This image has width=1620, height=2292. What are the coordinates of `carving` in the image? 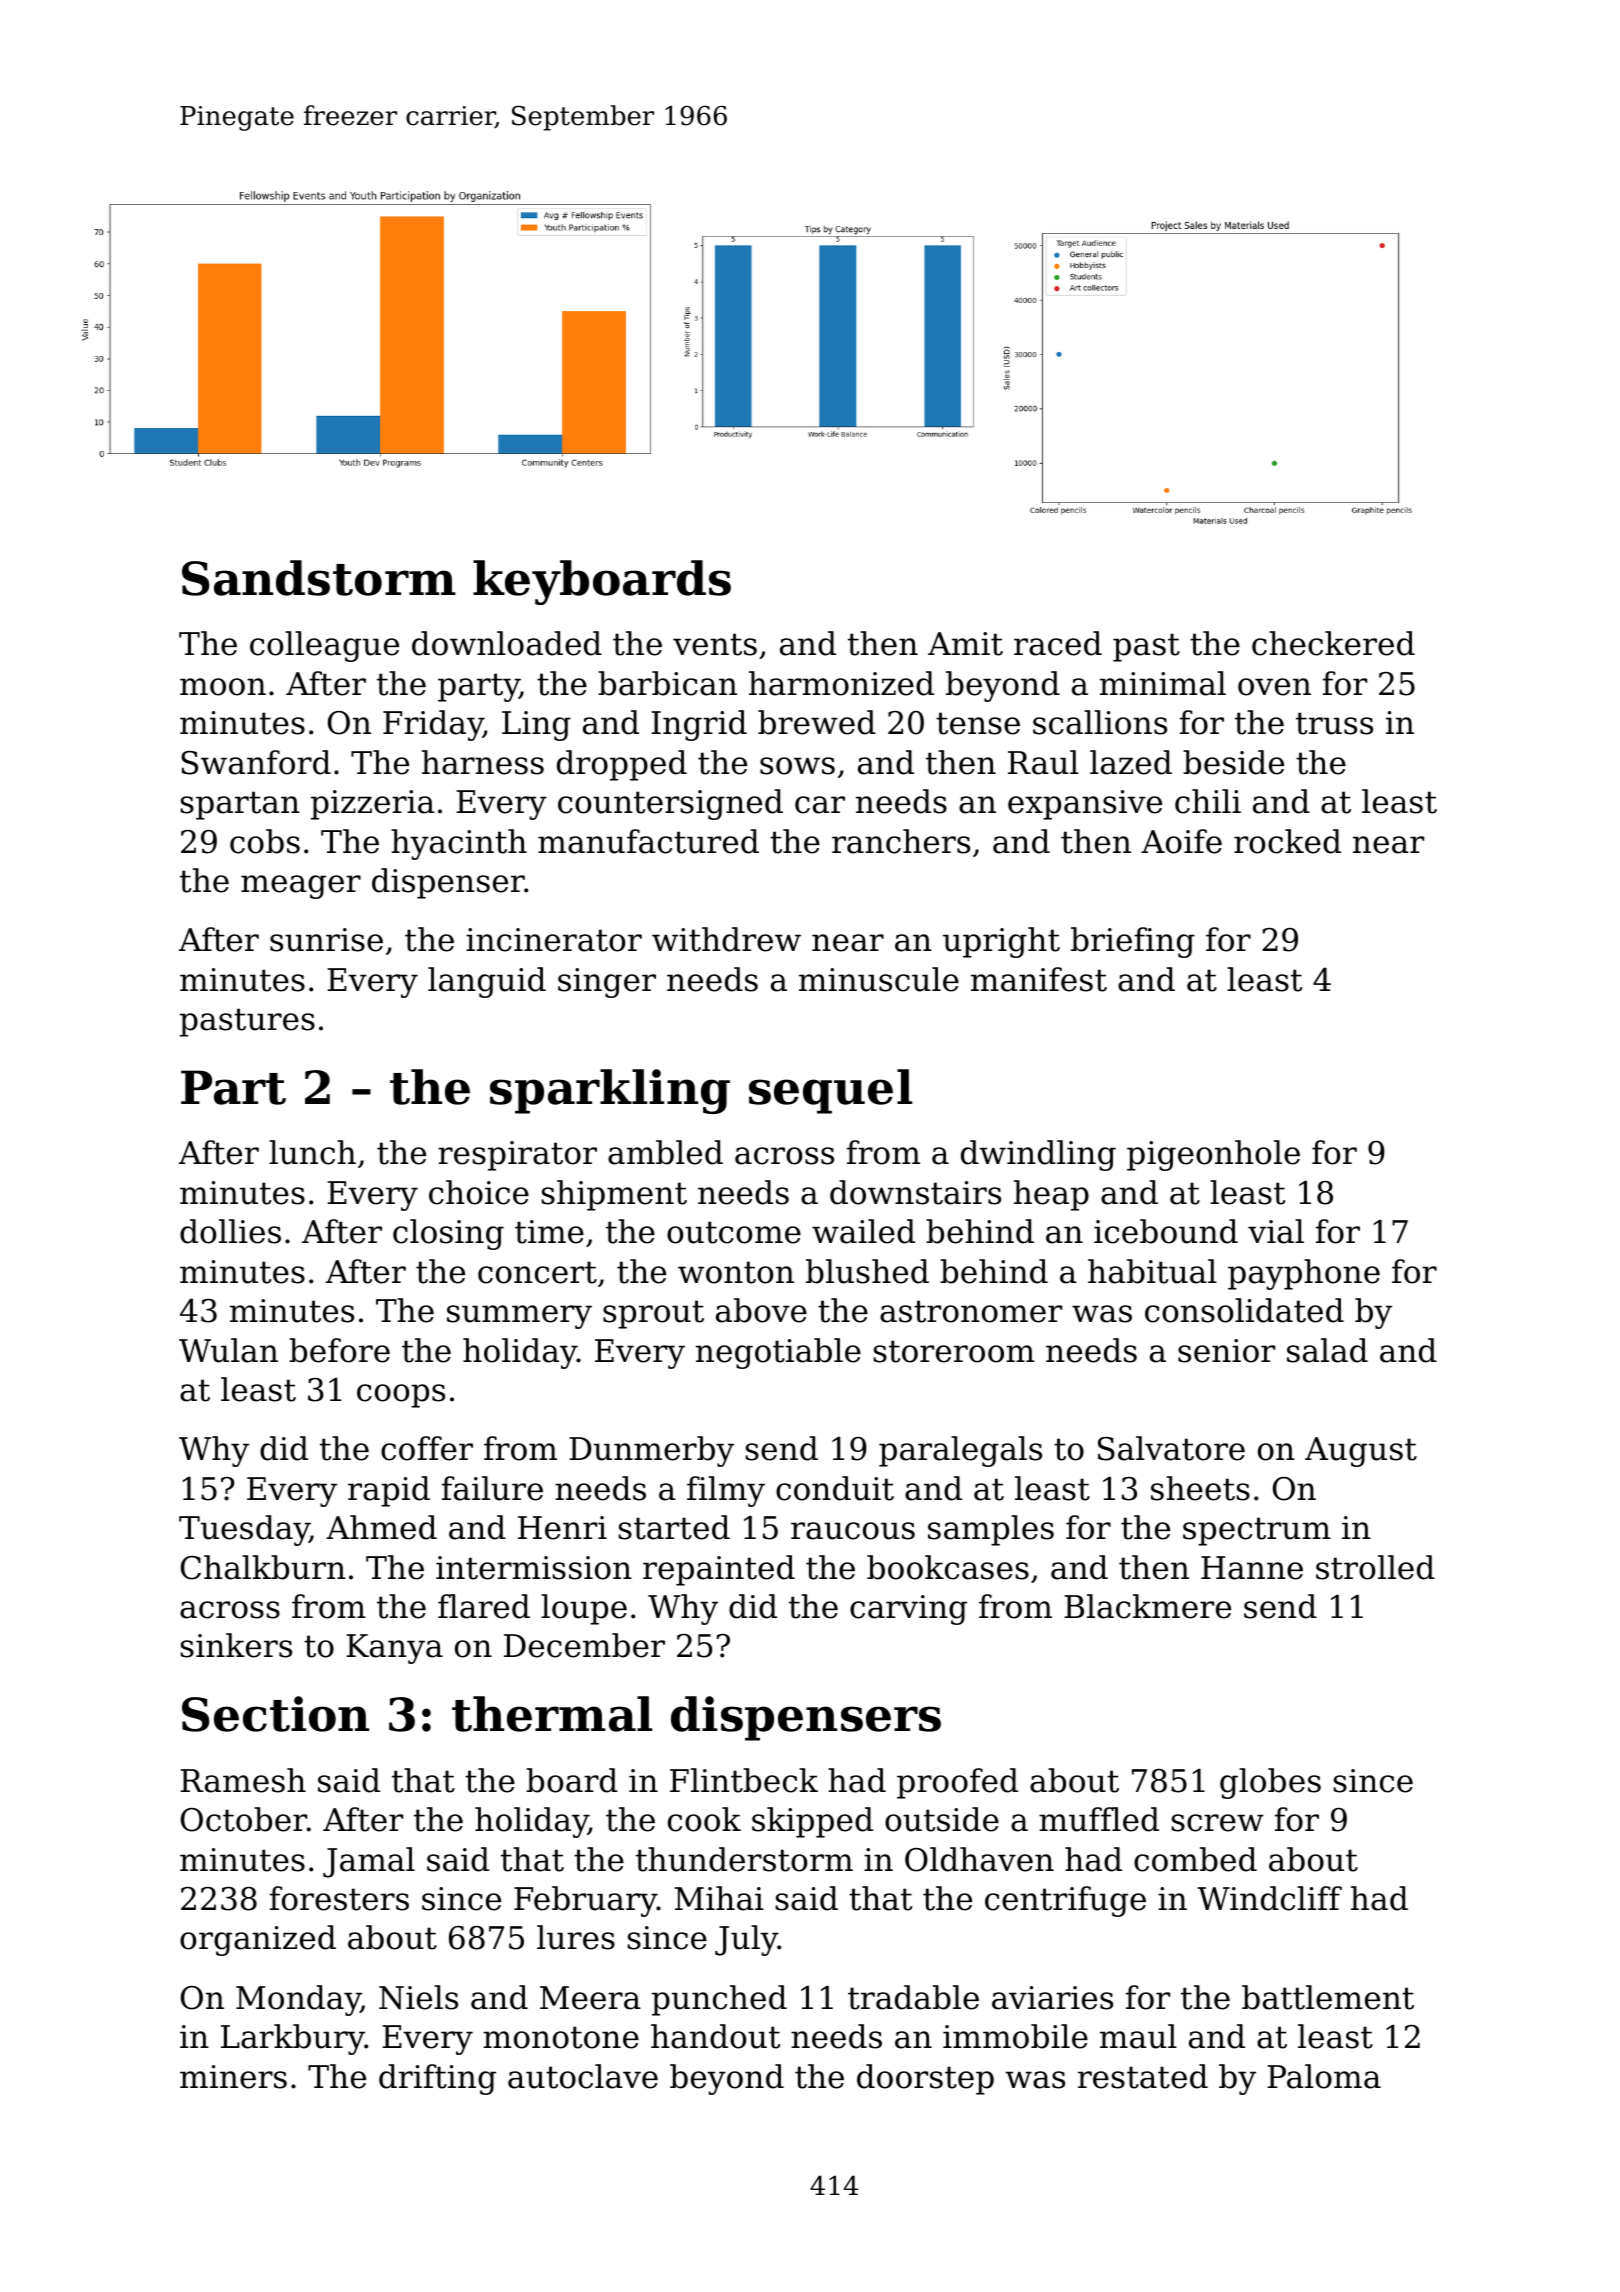 It's located at (908, 1610).
